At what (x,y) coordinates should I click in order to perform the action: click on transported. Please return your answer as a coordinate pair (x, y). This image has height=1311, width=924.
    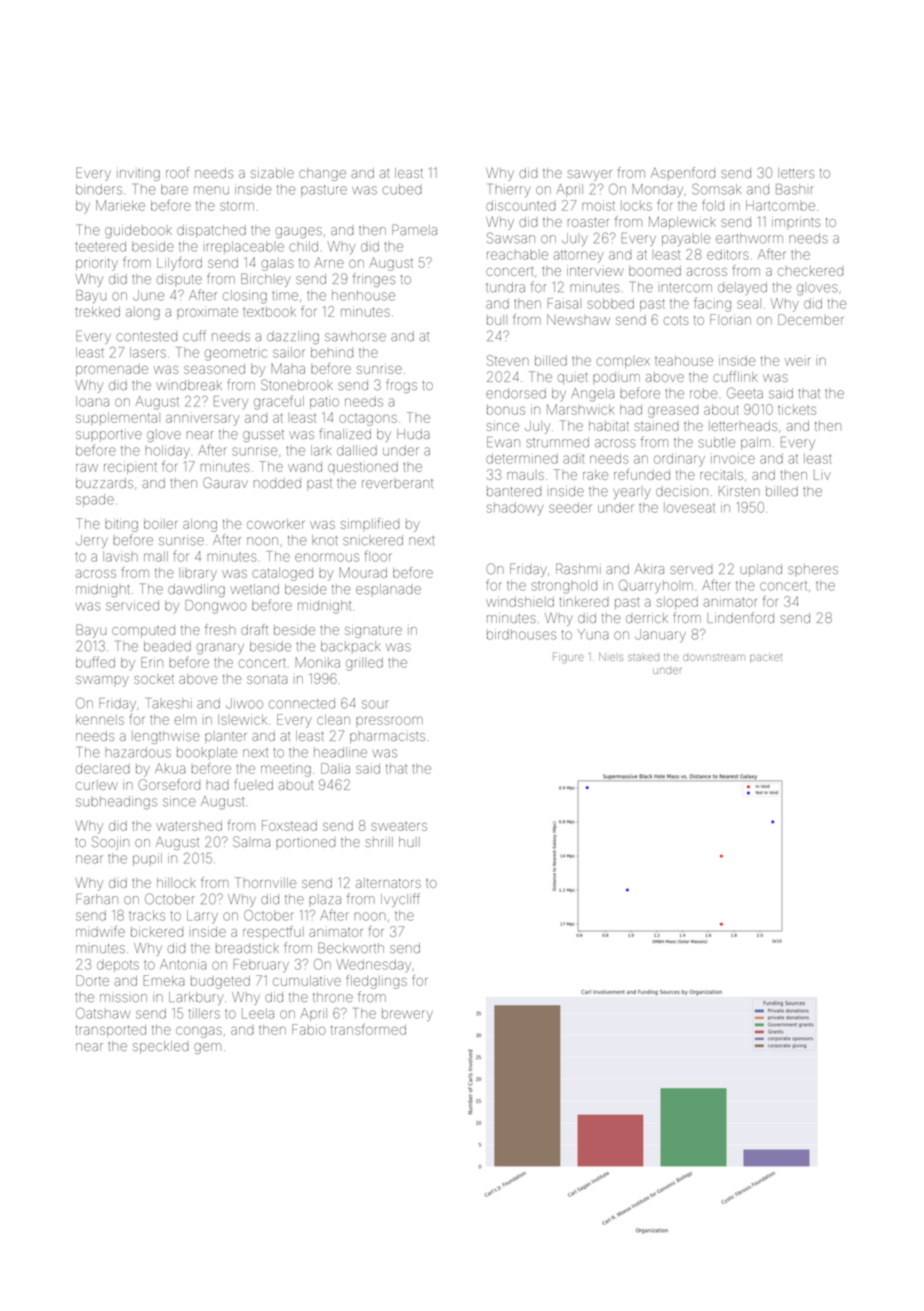
    Looking at the image, I should click on (111, 1031).
